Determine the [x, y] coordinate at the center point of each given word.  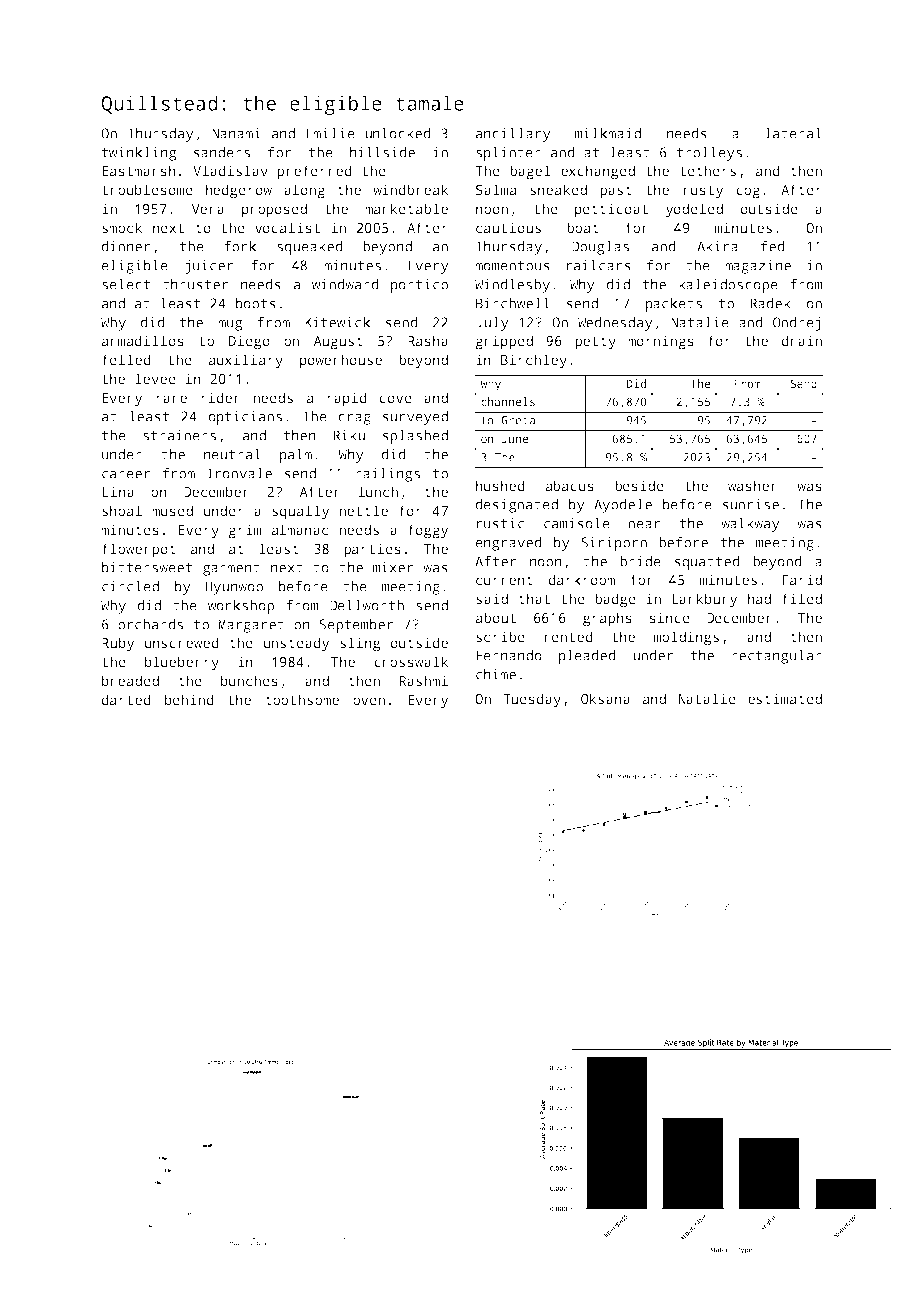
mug [230, 325]
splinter [508, 154]
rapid [347, 399]
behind [189, 699]
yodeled [694, 210]
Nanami [236, 133]
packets [674, 305]
